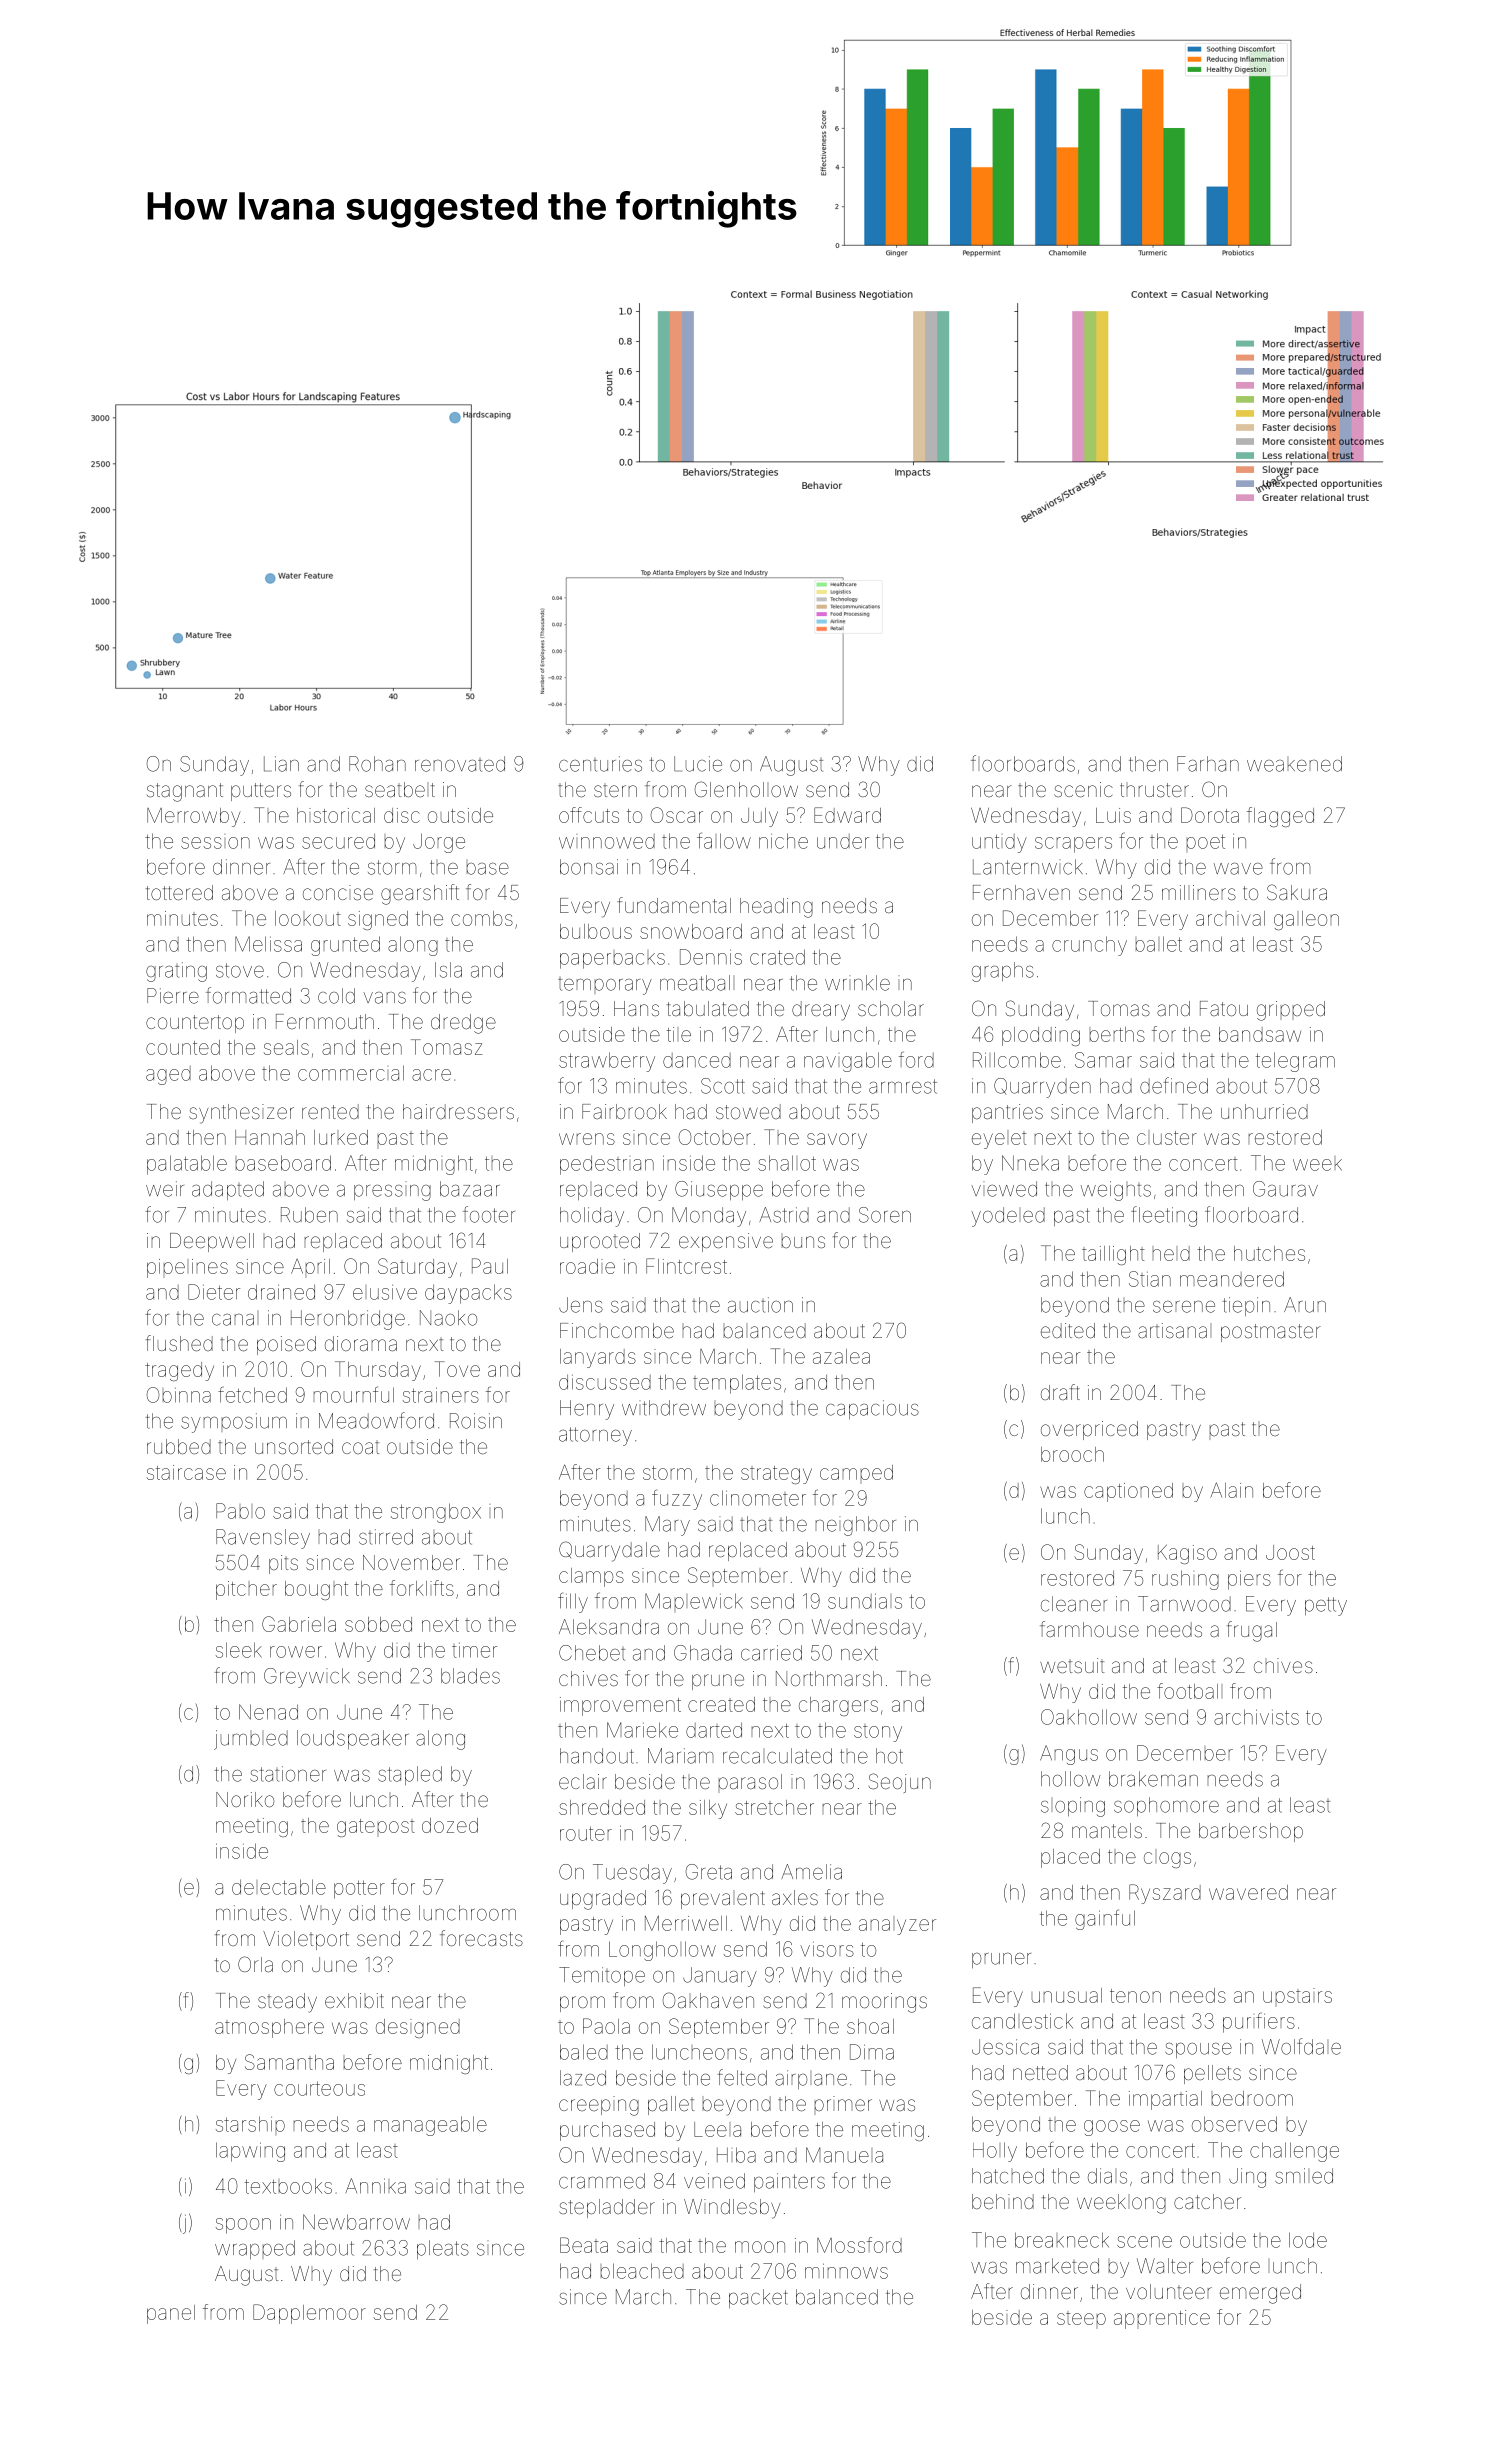 The image size is (1496, 2464). What do you see at coordinates (1305, 1305) in the screenshot?
I see `Arun` at bounding box center [1305, 1305].
